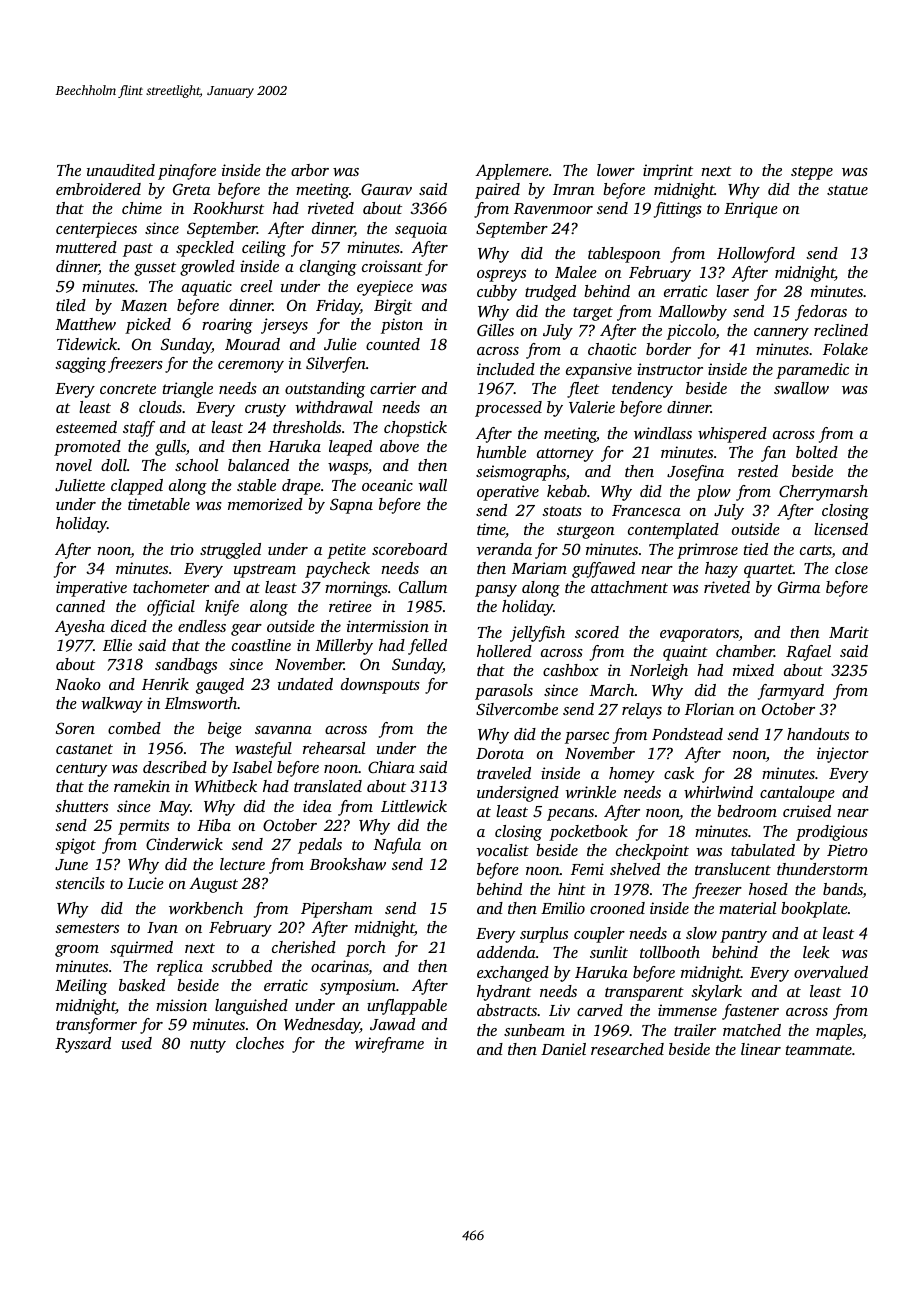 This document has width=924, height=1311. Describe the element at coordinates (502, 850) in the document. I see `vocalist` at that location.
